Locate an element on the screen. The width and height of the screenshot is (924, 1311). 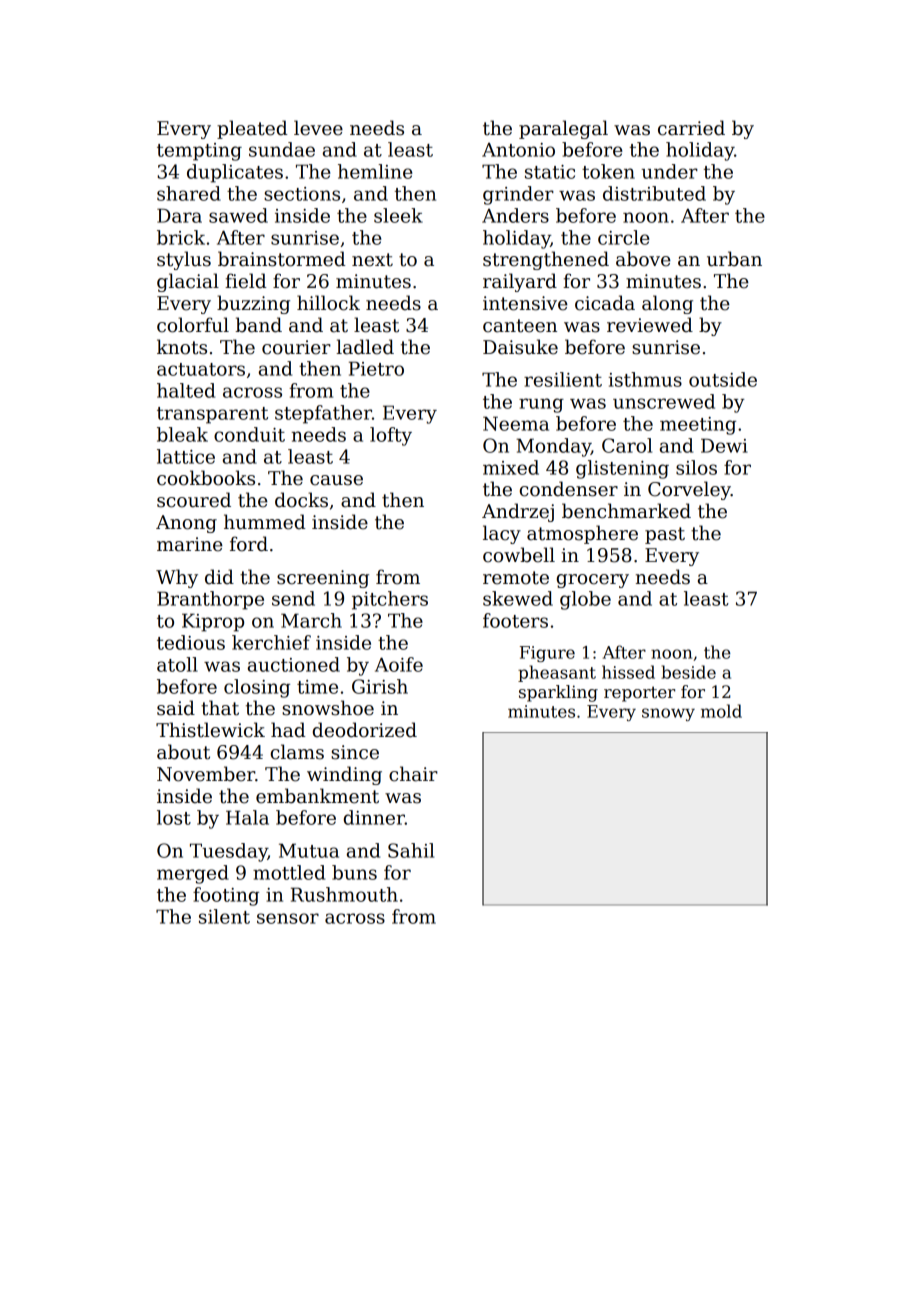
courier is located at coordinates (296, 347).
